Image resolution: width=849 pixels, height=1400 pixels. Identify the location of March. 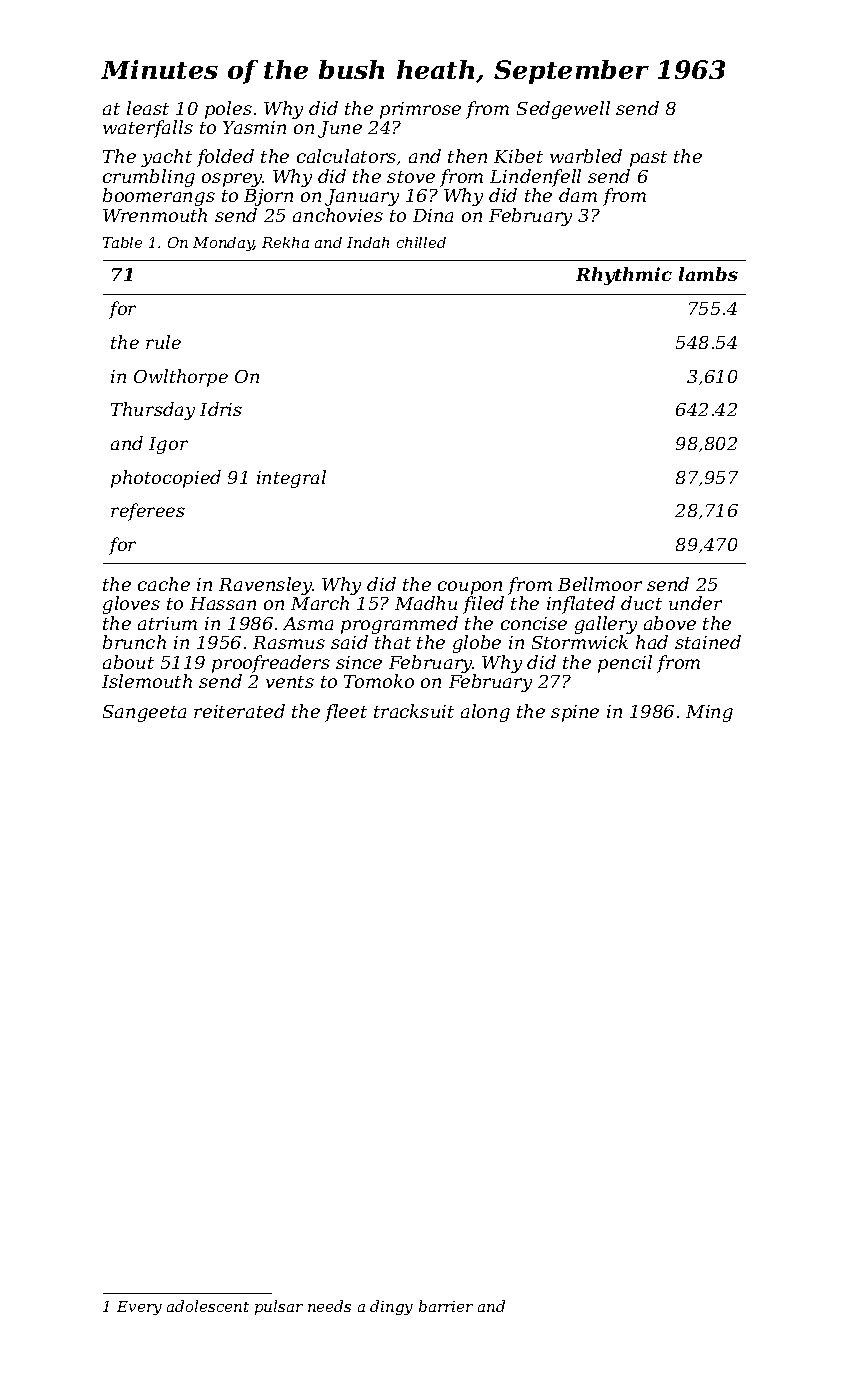
(320, 603).
